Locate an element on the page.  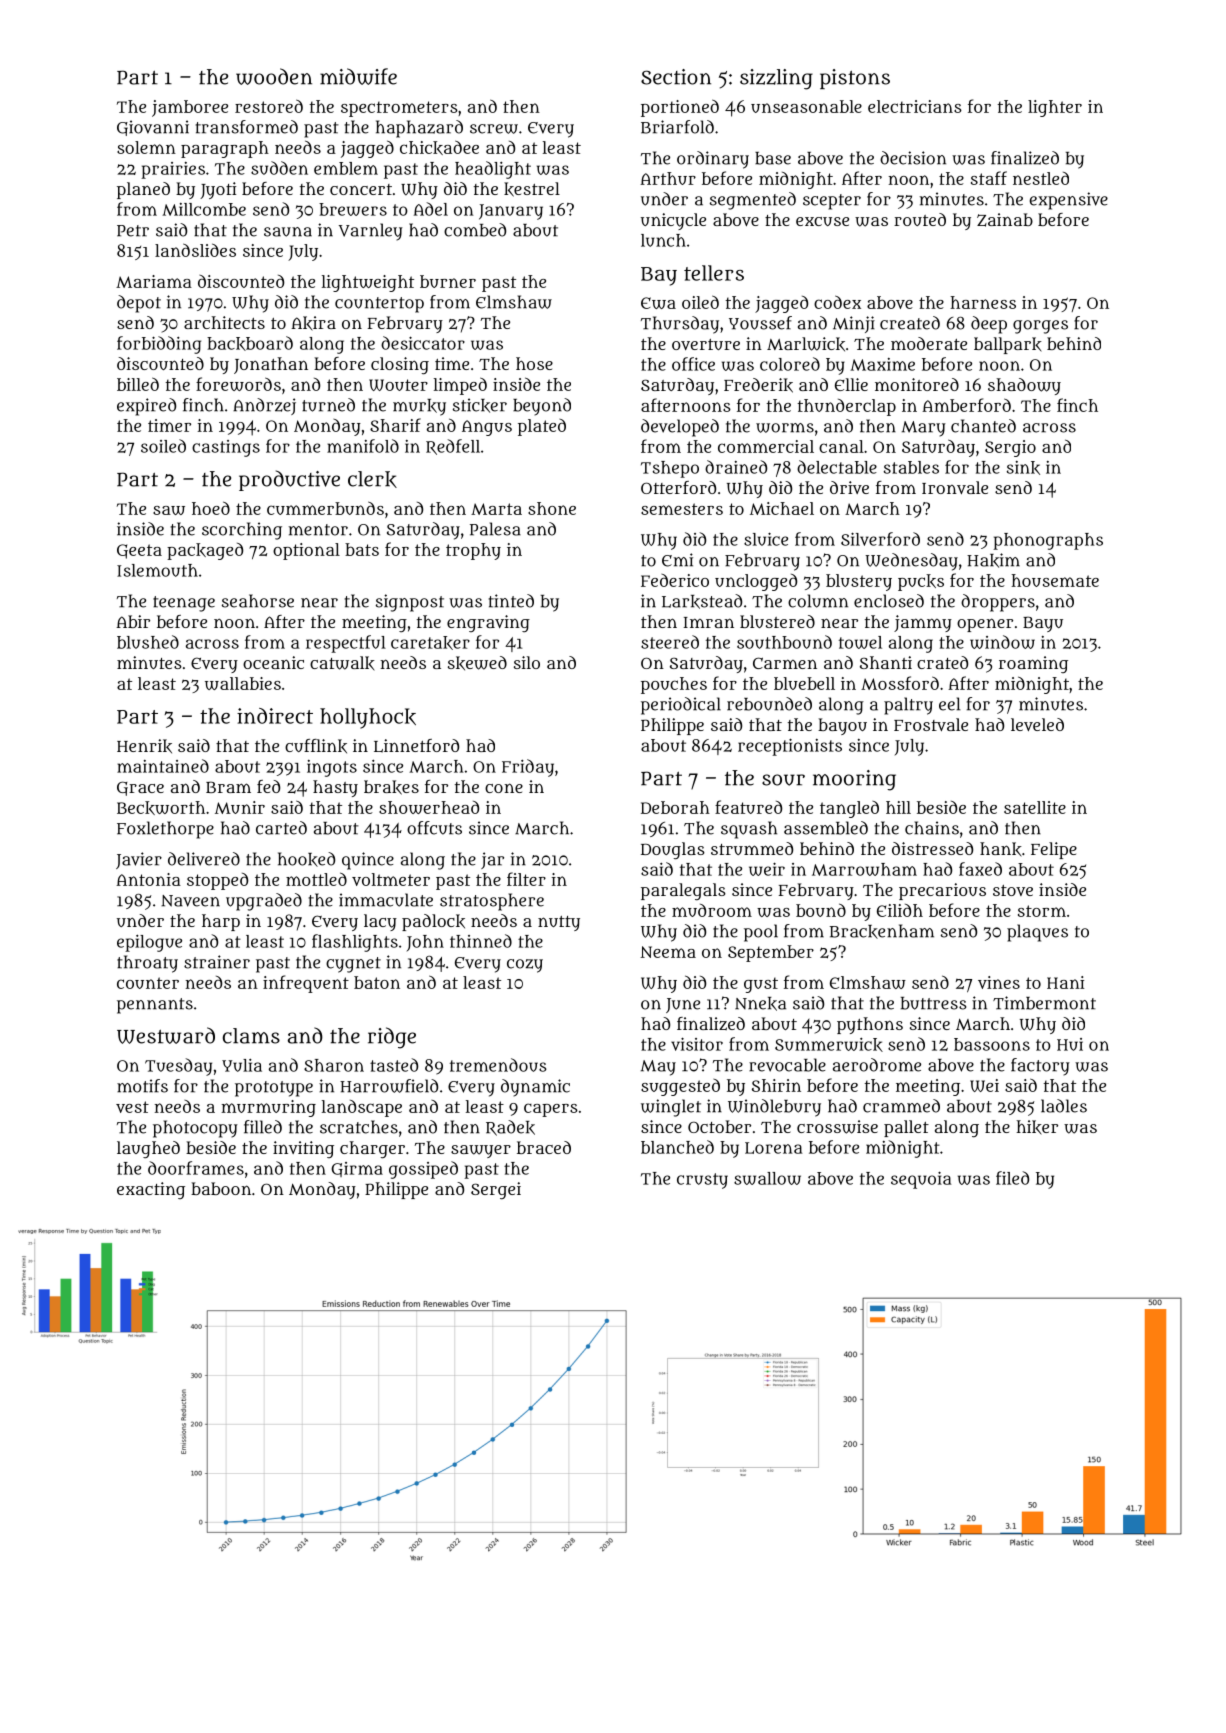
Section is located at coordinates (676, 77).
